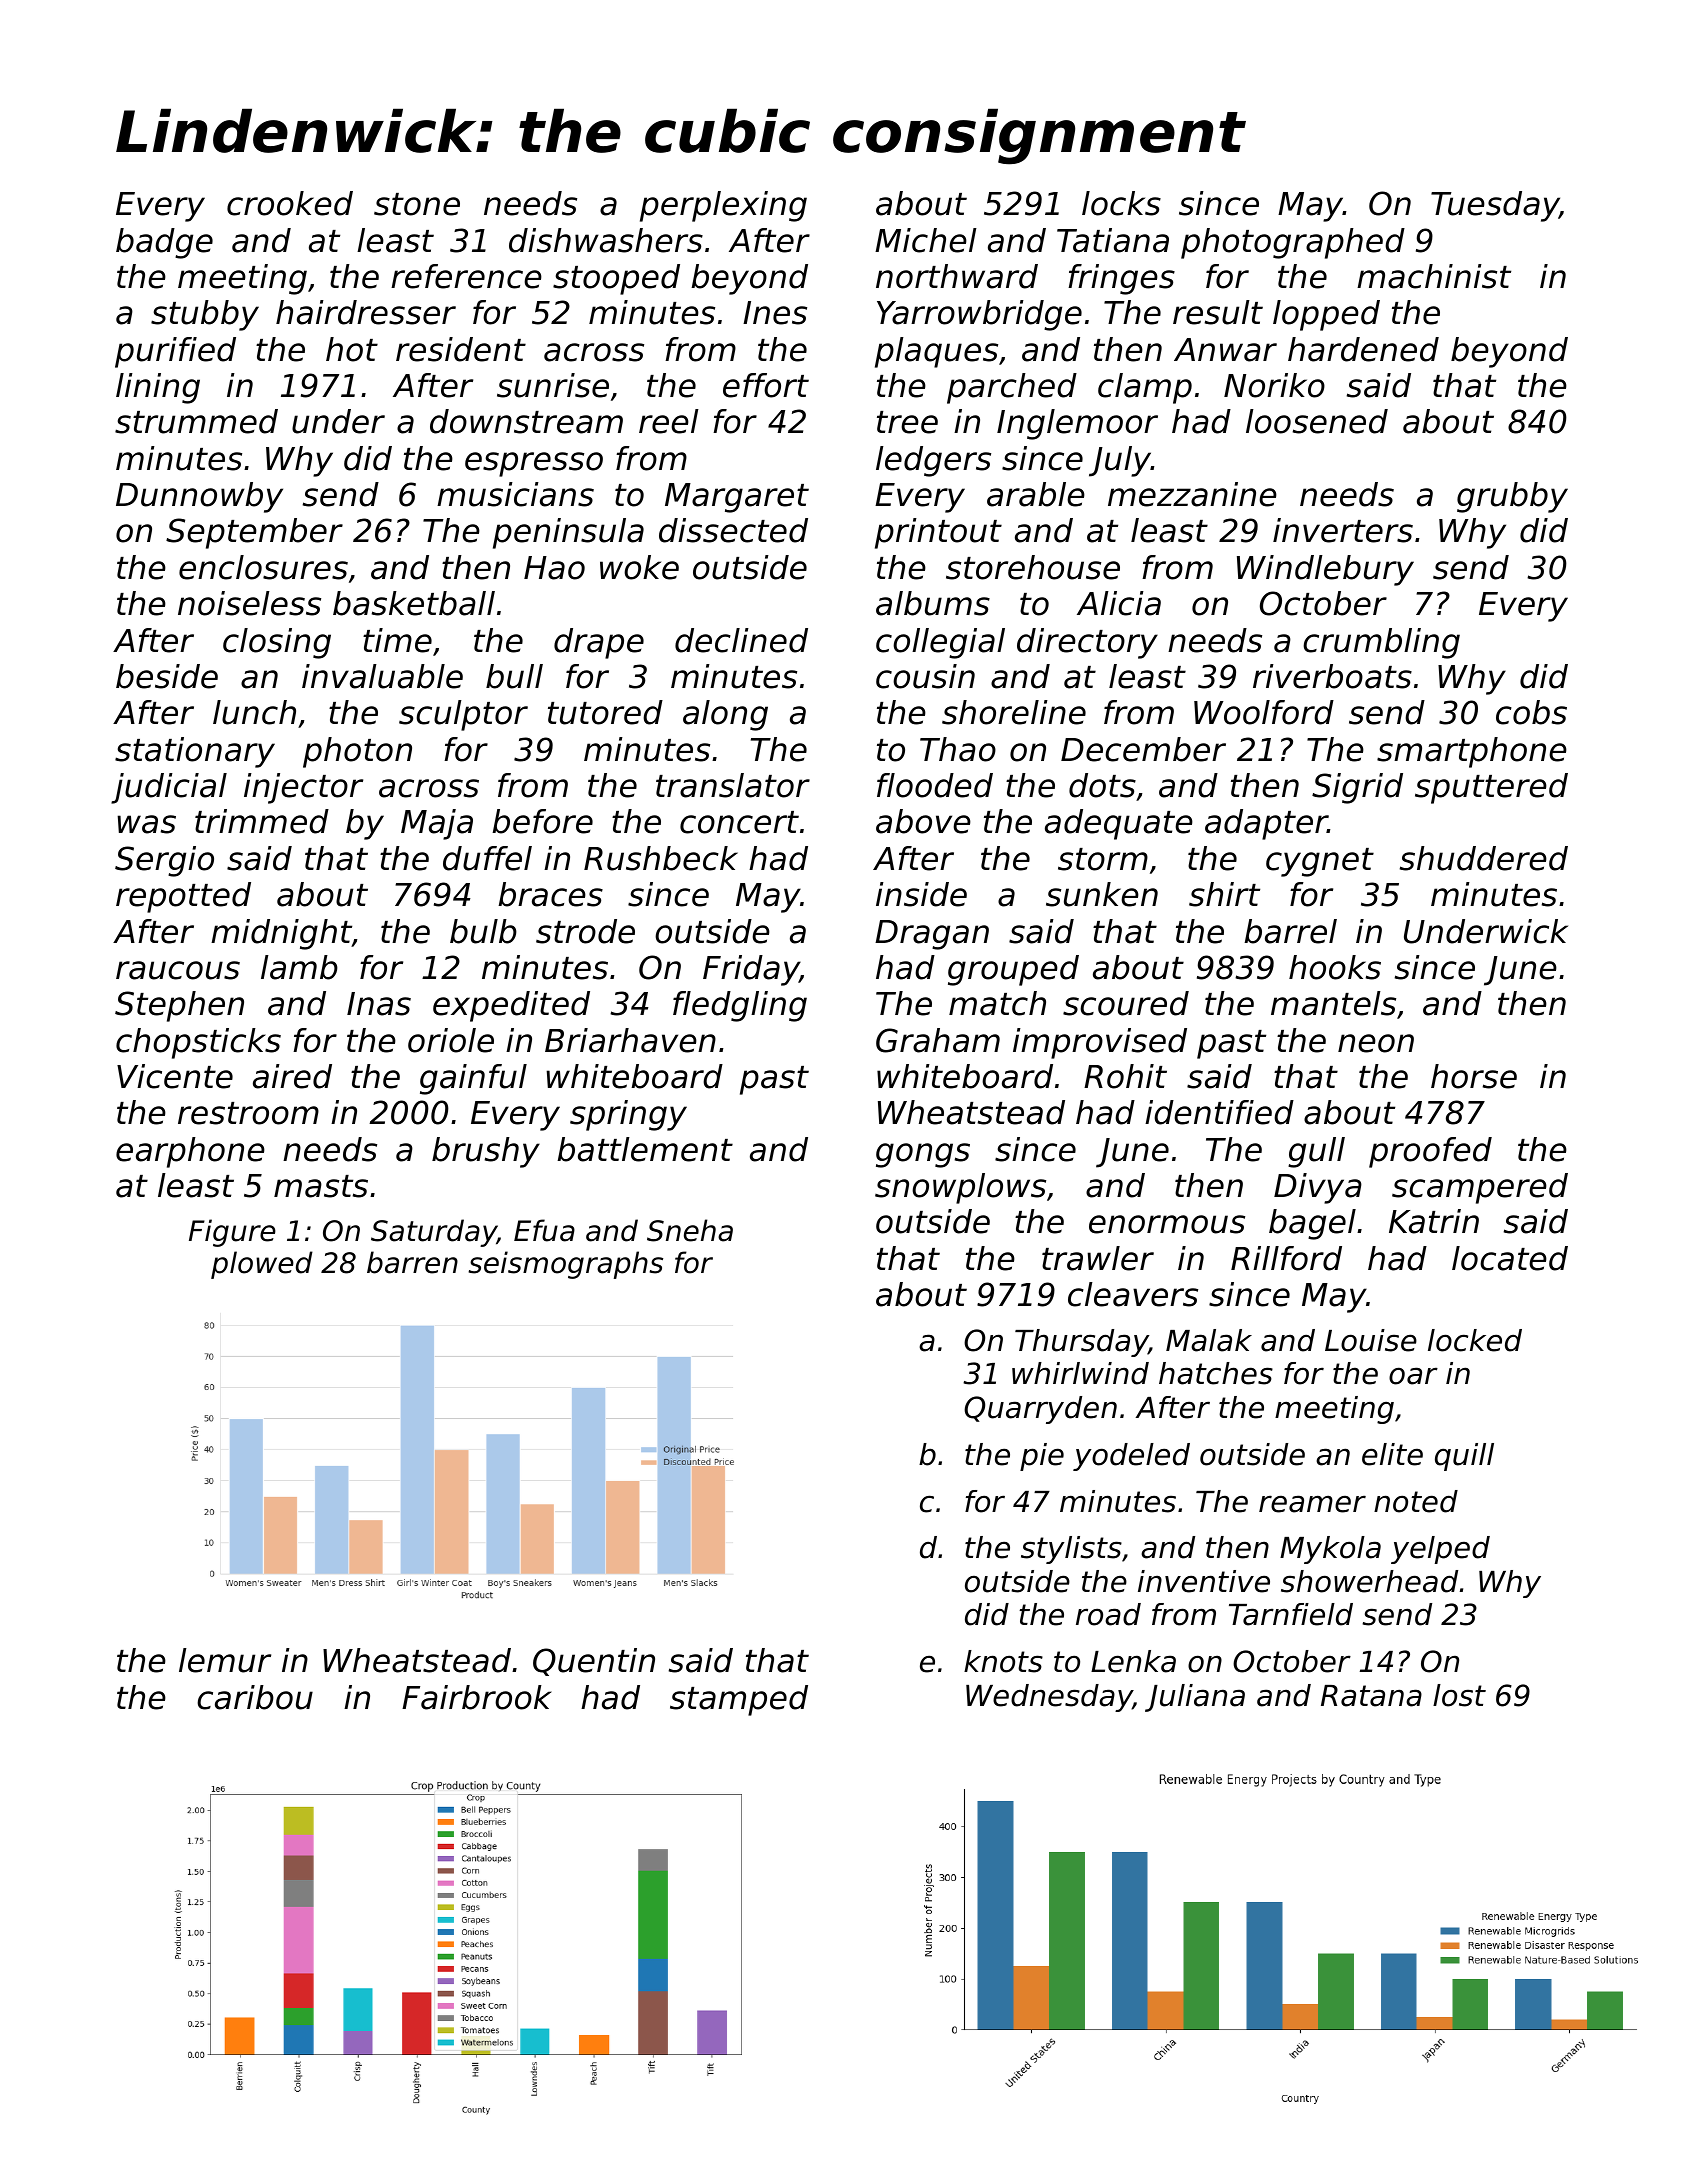 This screenshot has width=1683, height=2178. I want to click on Dragan, so click(932, 935).
